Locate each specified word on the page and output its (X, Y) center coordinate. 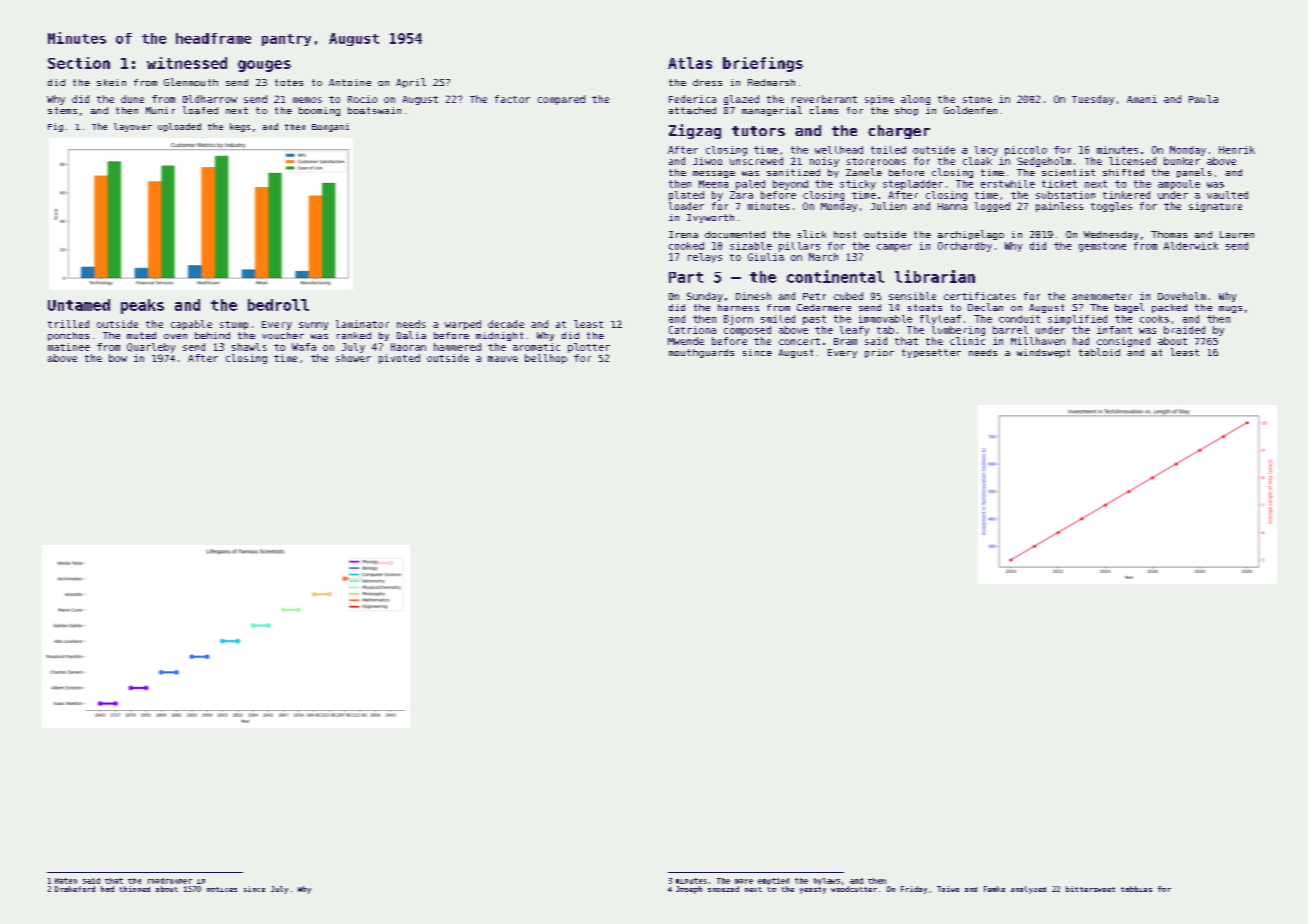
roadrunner (170, 881)
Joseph (689, 890)
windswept (1043, 353)
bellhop (546, 359)
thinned (135, 889)
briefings (763, 64)
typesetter (931, 353)
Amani (1142, 99)
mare (744, 881)
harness (738, 307)
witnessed (187, 63)
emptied (773, 881)
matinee (69, 347)
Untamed (79, 305)
